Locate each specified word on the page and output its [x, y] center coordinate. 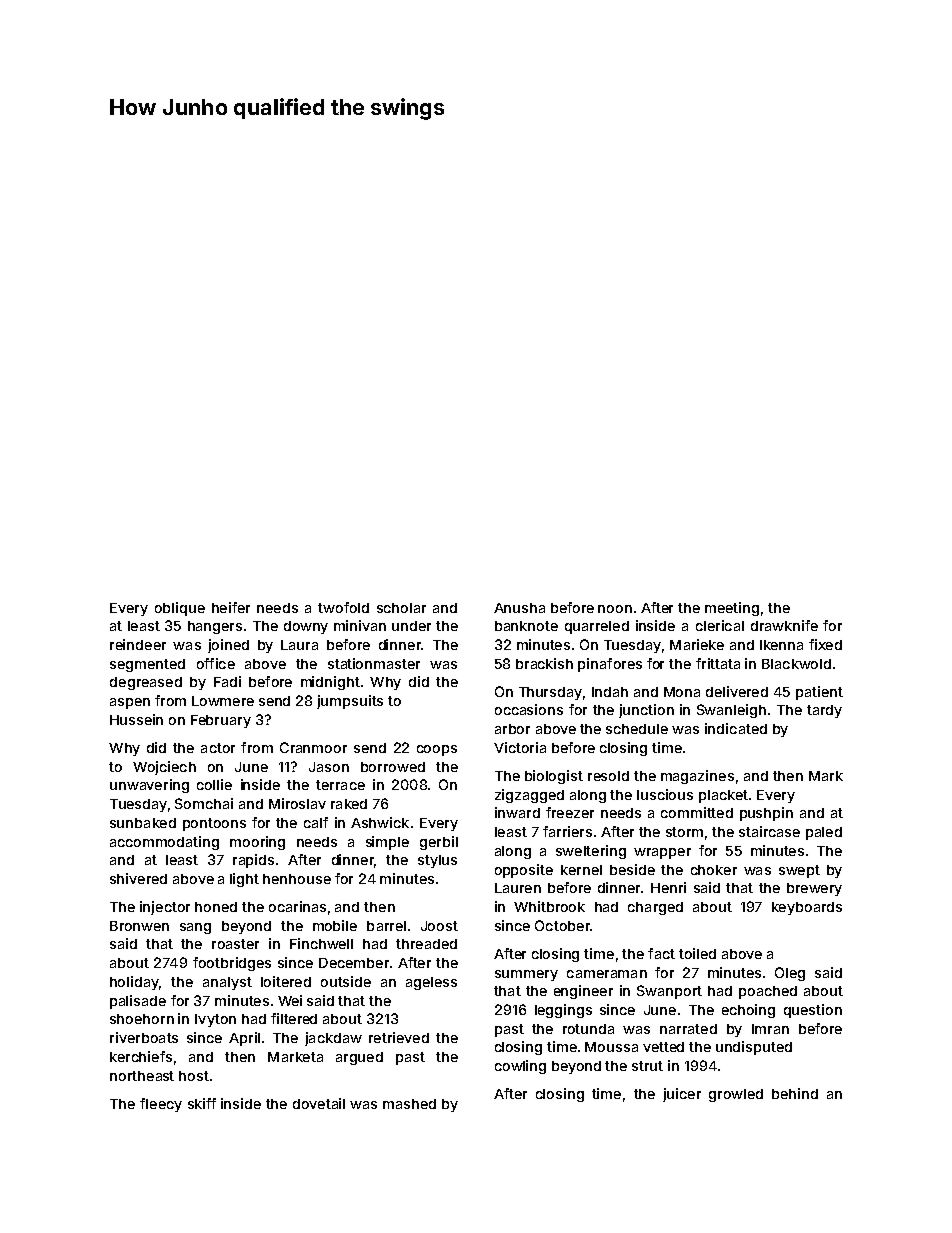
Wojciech [164, 768]
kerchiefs [141, 1056]
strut [647, 1066]
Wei [290, 1000]
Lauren [518, 888]
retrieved [399, 1037]
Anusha [519, 608]
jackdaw [333, 1039]
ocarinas [297, 906]
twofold [343, 607]
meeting [732, 609]
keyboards [807, 908]
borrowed [393, 767]
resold [608, 776]
